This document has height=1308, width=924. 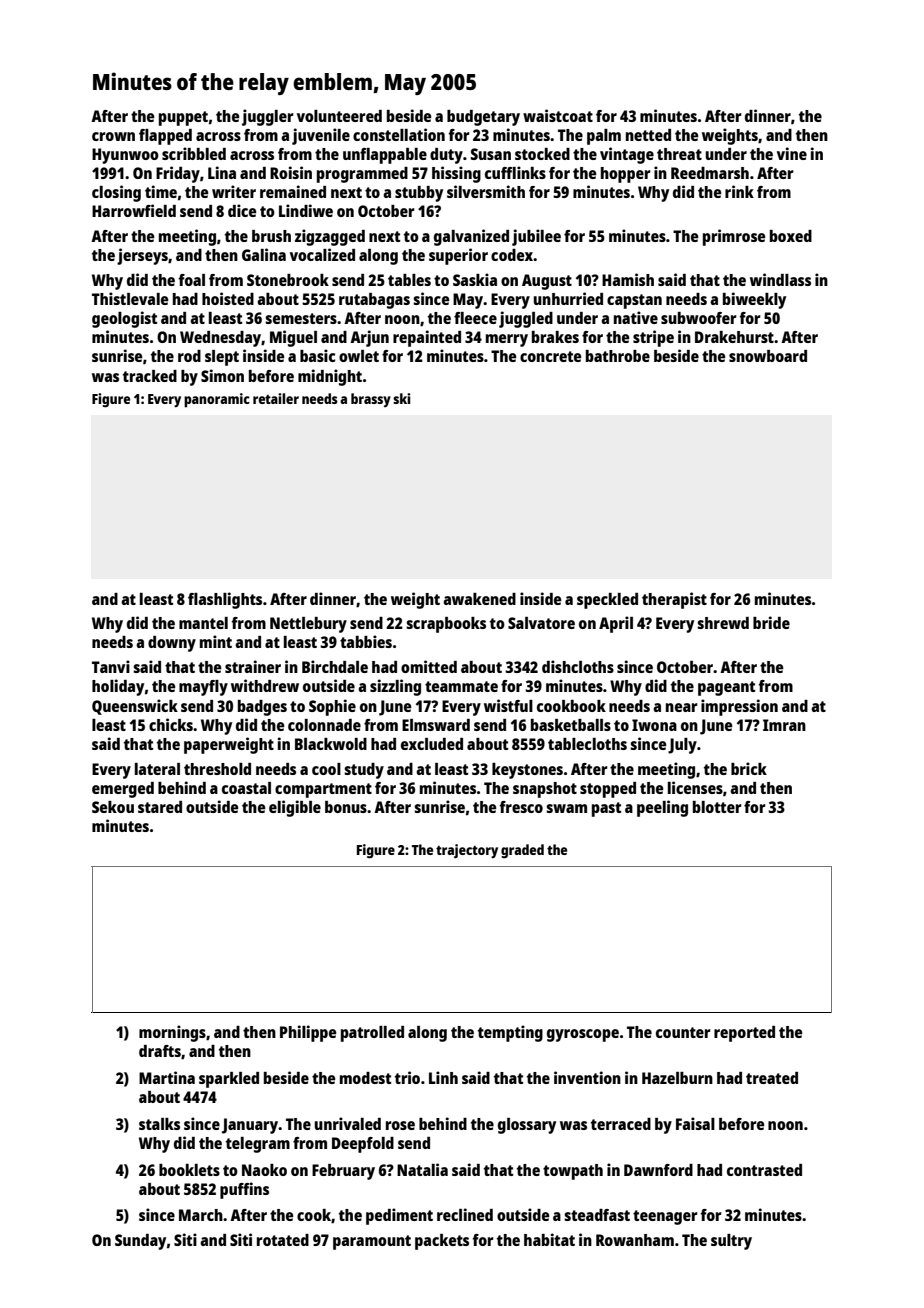 I want to click on Sekou, so click(x=113, y=807).
